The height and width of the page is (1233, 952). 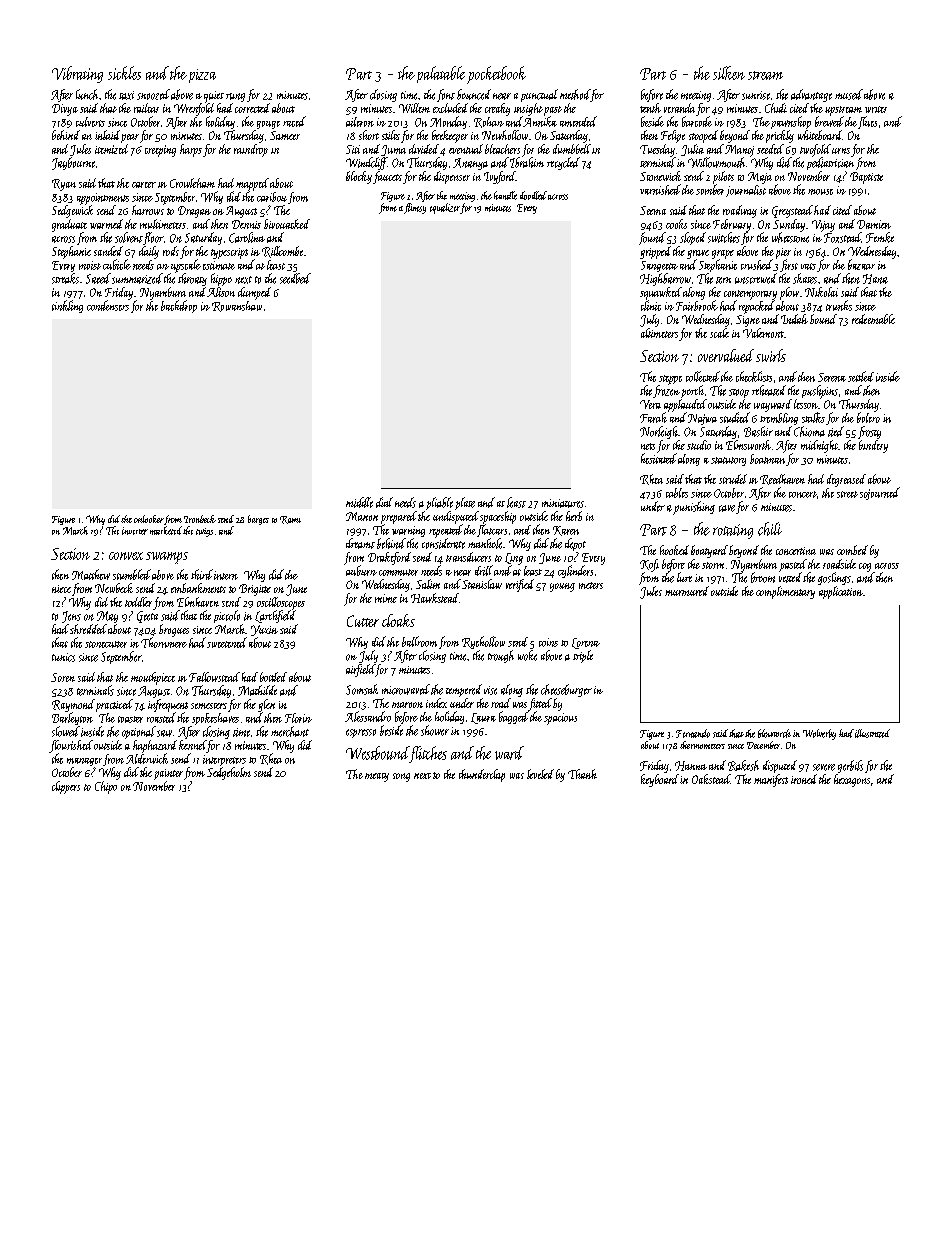 What do you see at coordinates (849, 94) in the page?
I see `mused` at bounding box center [849, 94].
